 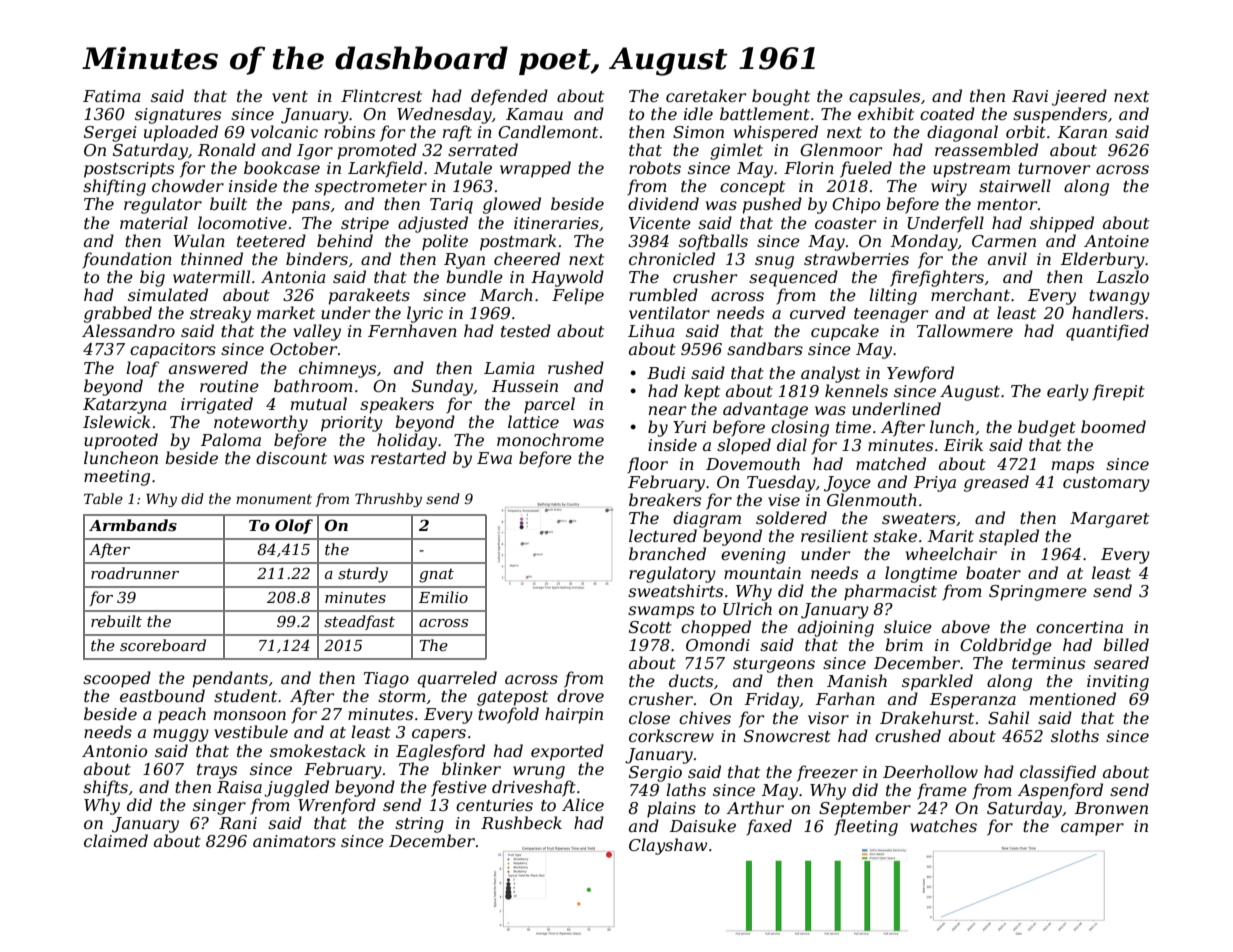 What do you see at coordinates (1073, 698) in the page?
I see `mentioned` at bounding box center [1073, 698].
